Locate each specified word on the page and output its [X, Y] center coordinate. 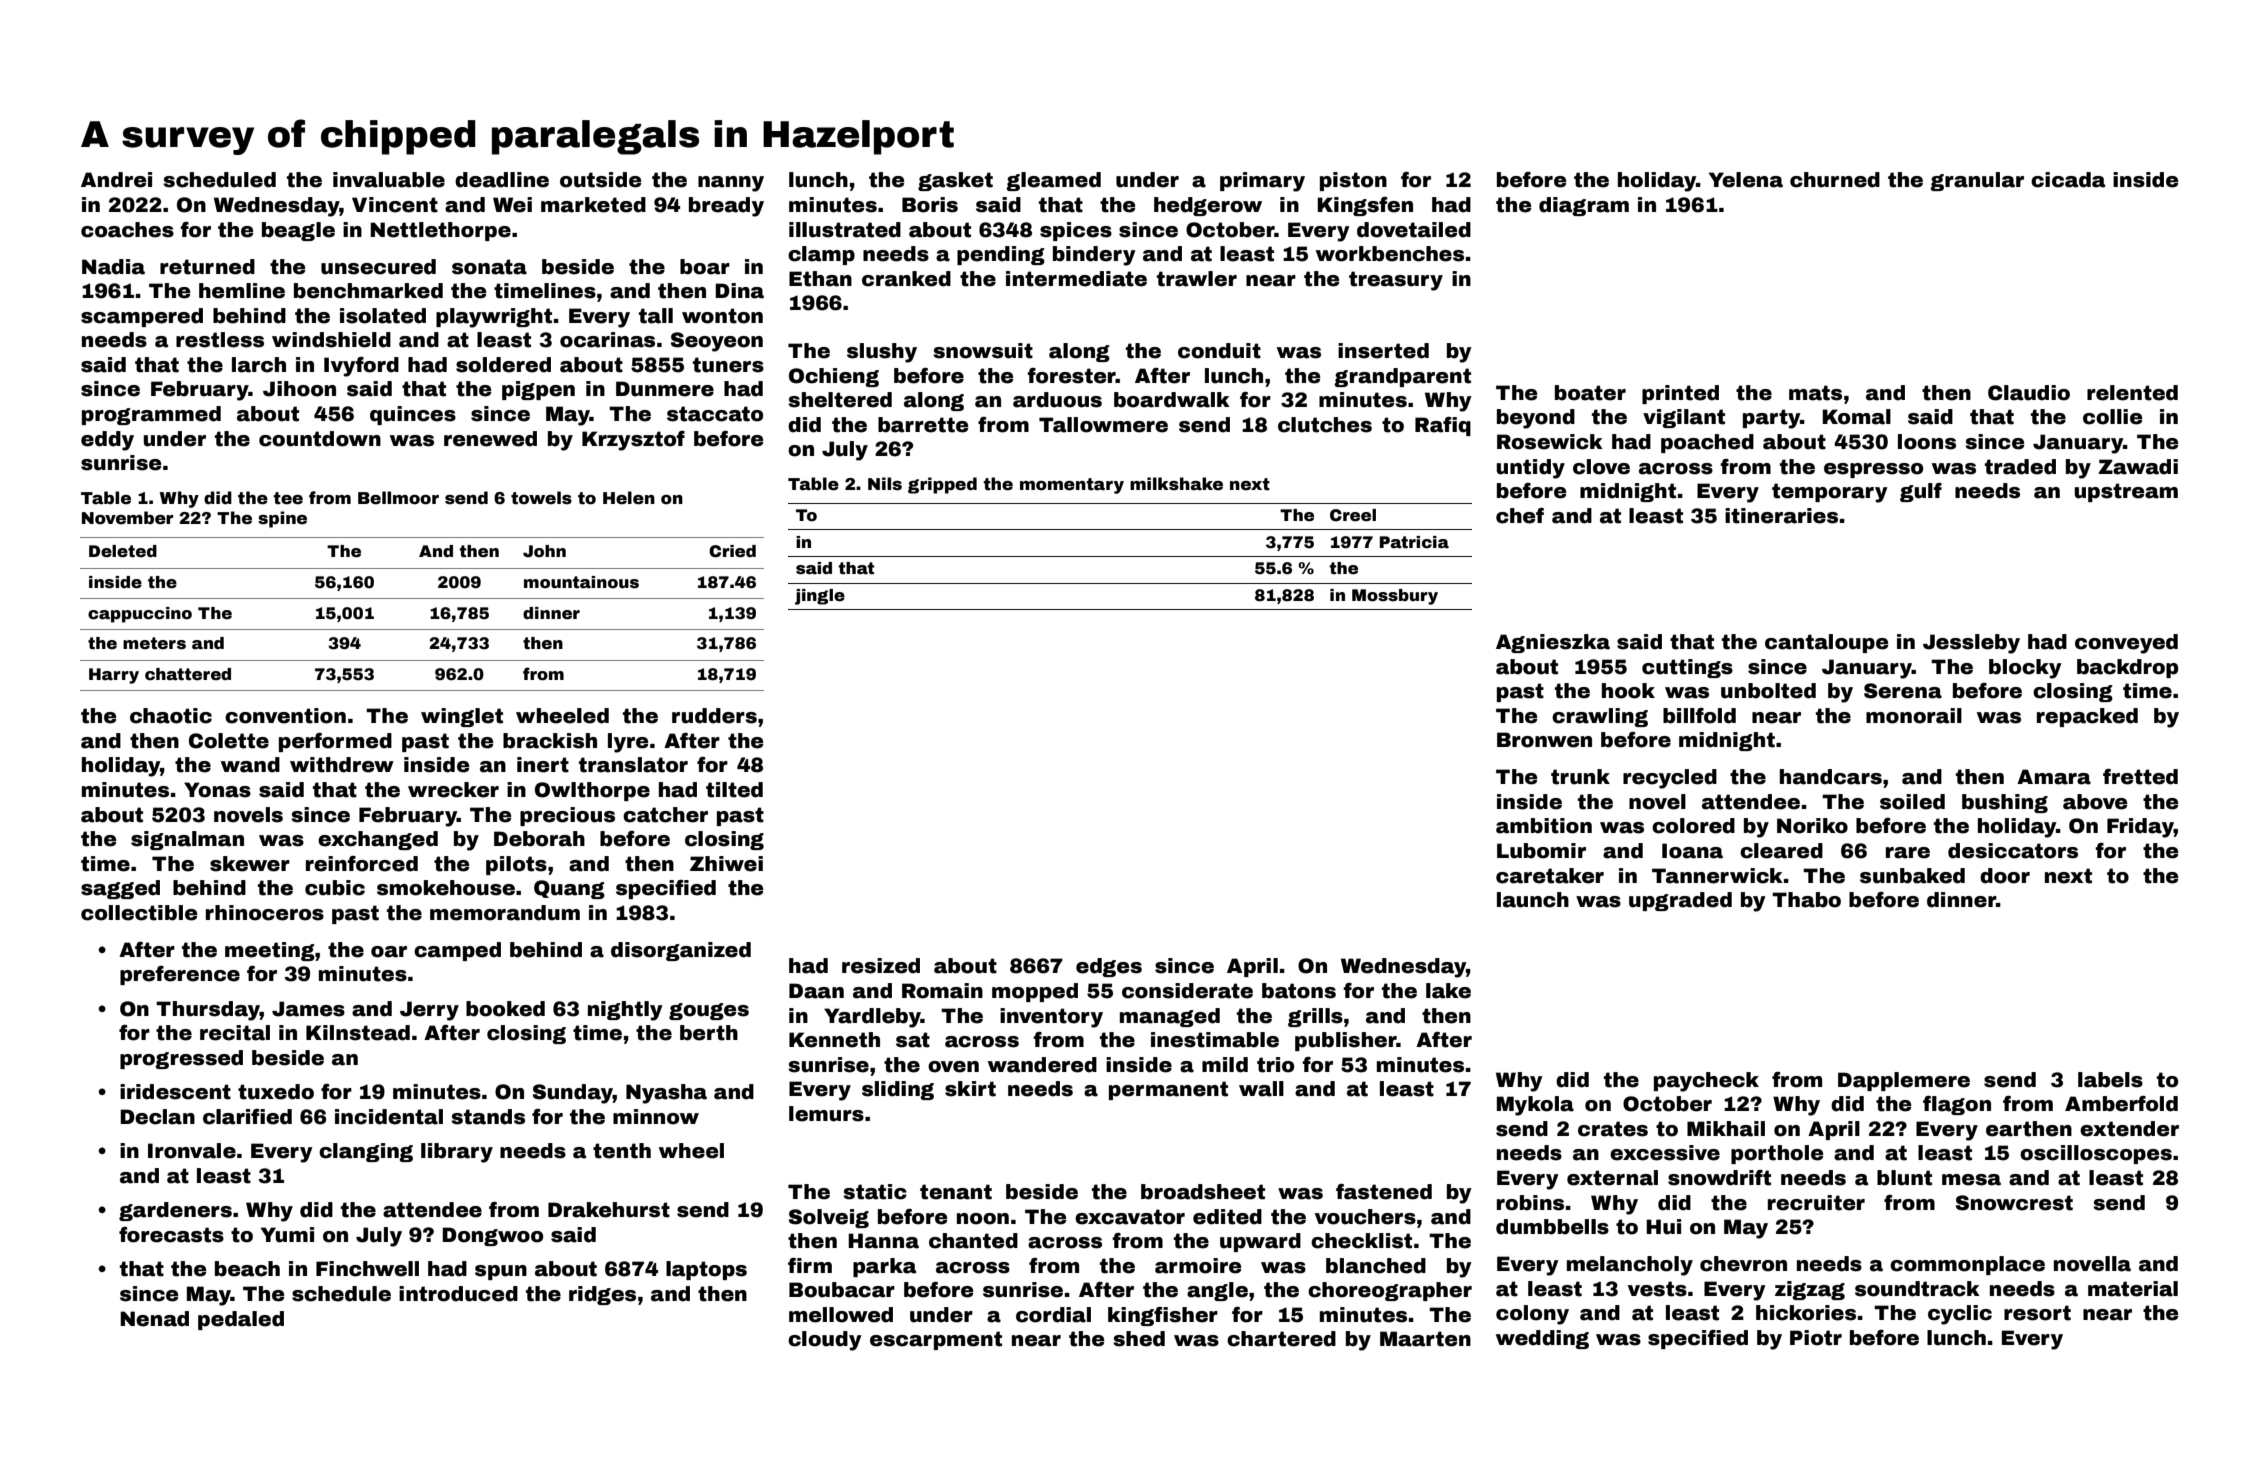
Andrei [116, 180]
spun [501, 1272]
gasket [955, 181]
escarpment [936, 1340]
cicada [2068, 180]
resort [2037, 1313]
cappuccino [140, 615]
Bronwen [1544, 740]
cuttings [1687, 668]
